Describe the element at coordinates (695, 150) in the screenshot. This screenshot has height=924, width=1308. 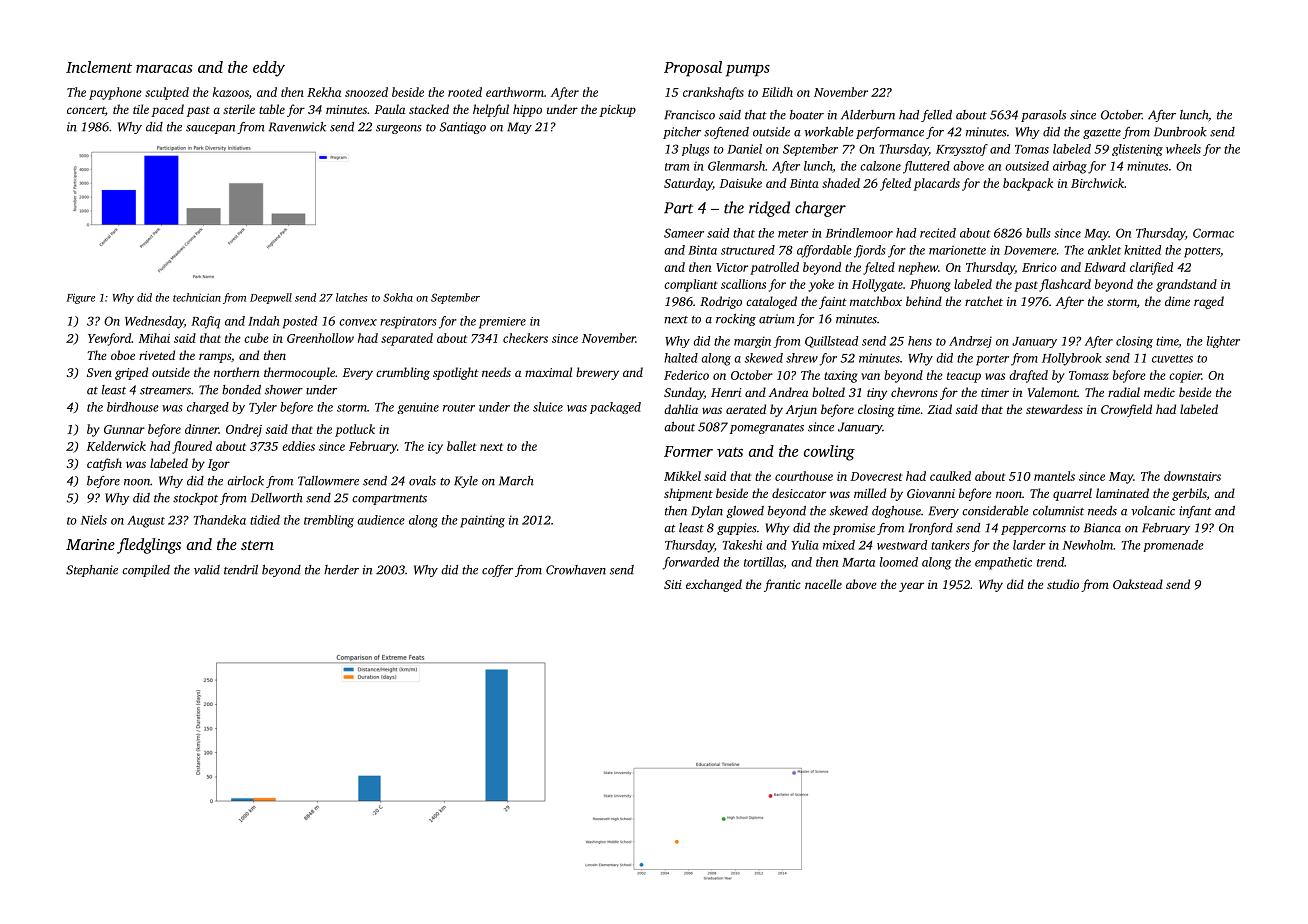
I see `plugs` at that location.
